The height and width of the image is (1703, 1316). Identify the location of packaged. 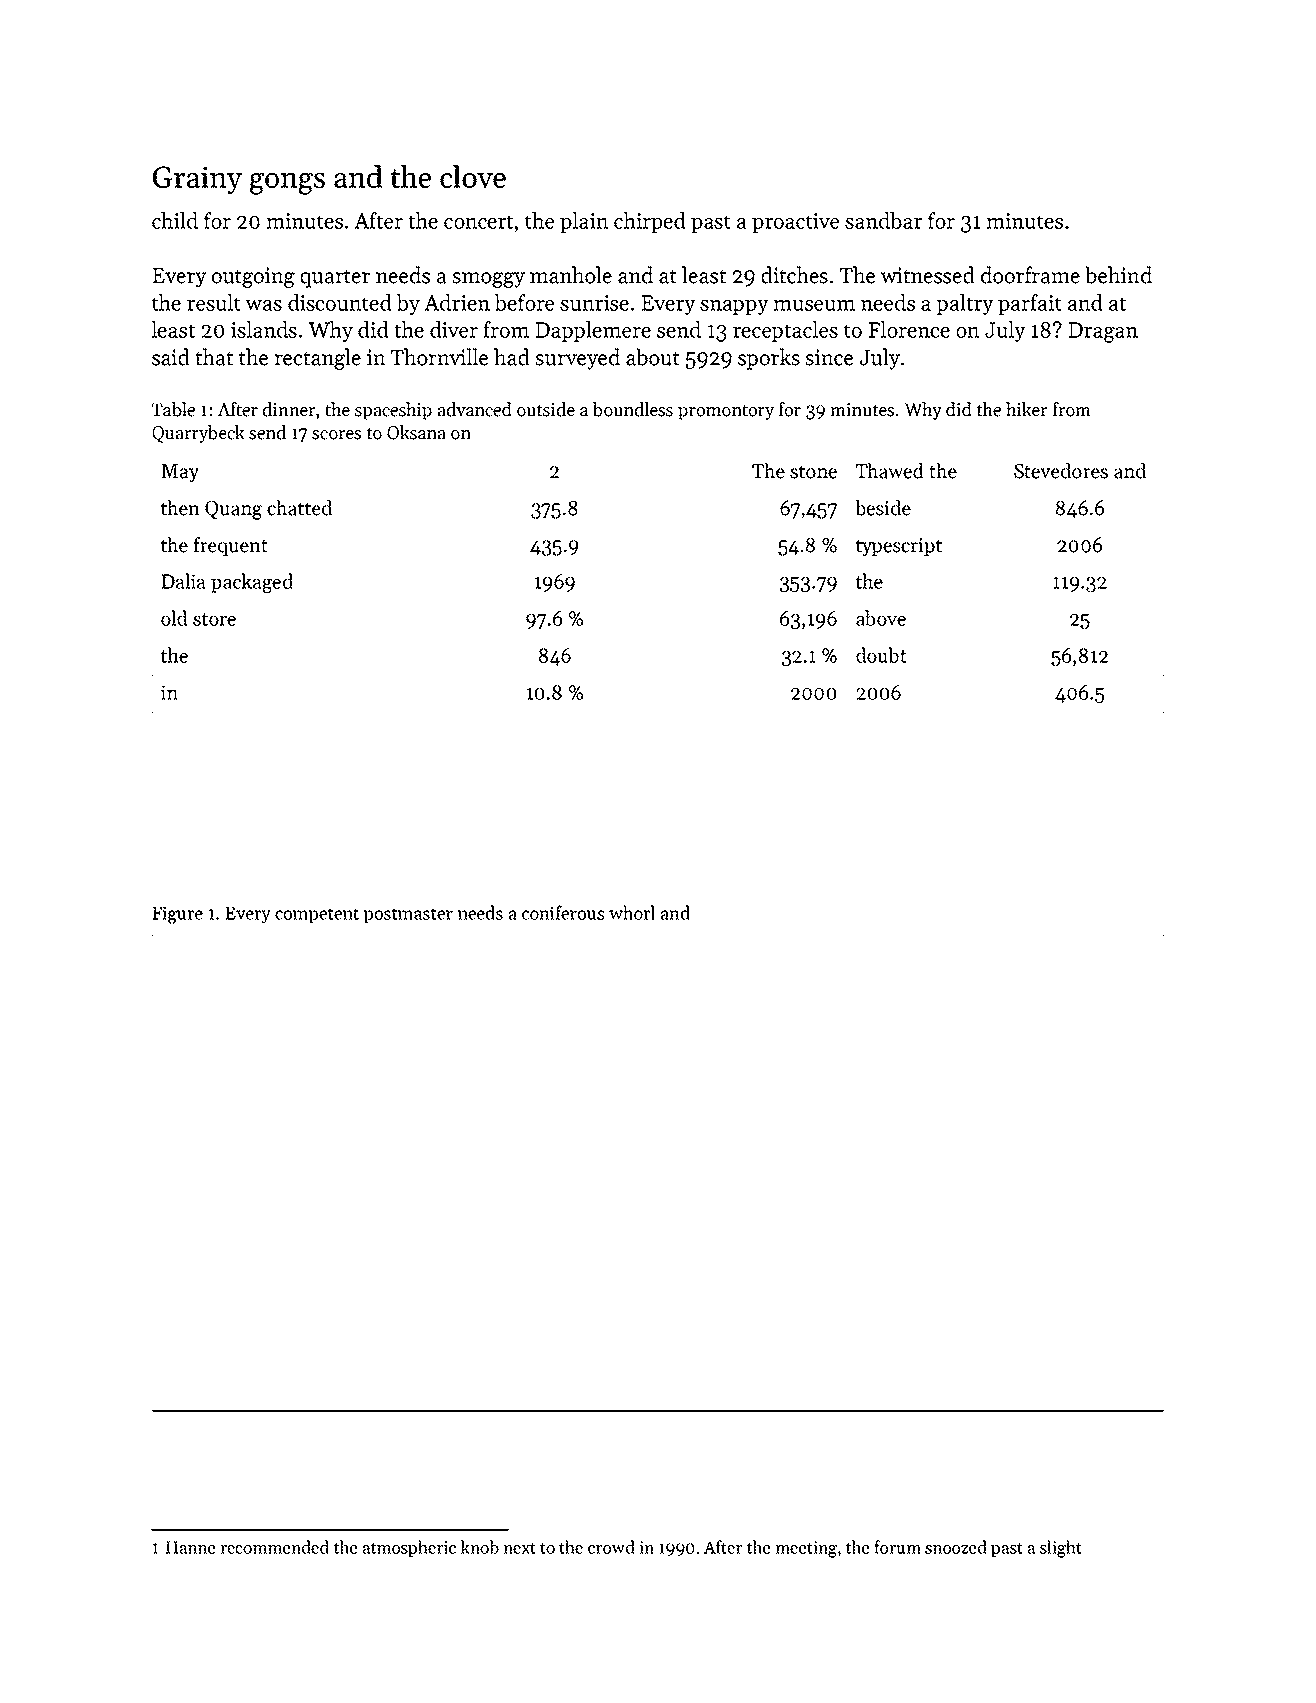
(252, 583).
